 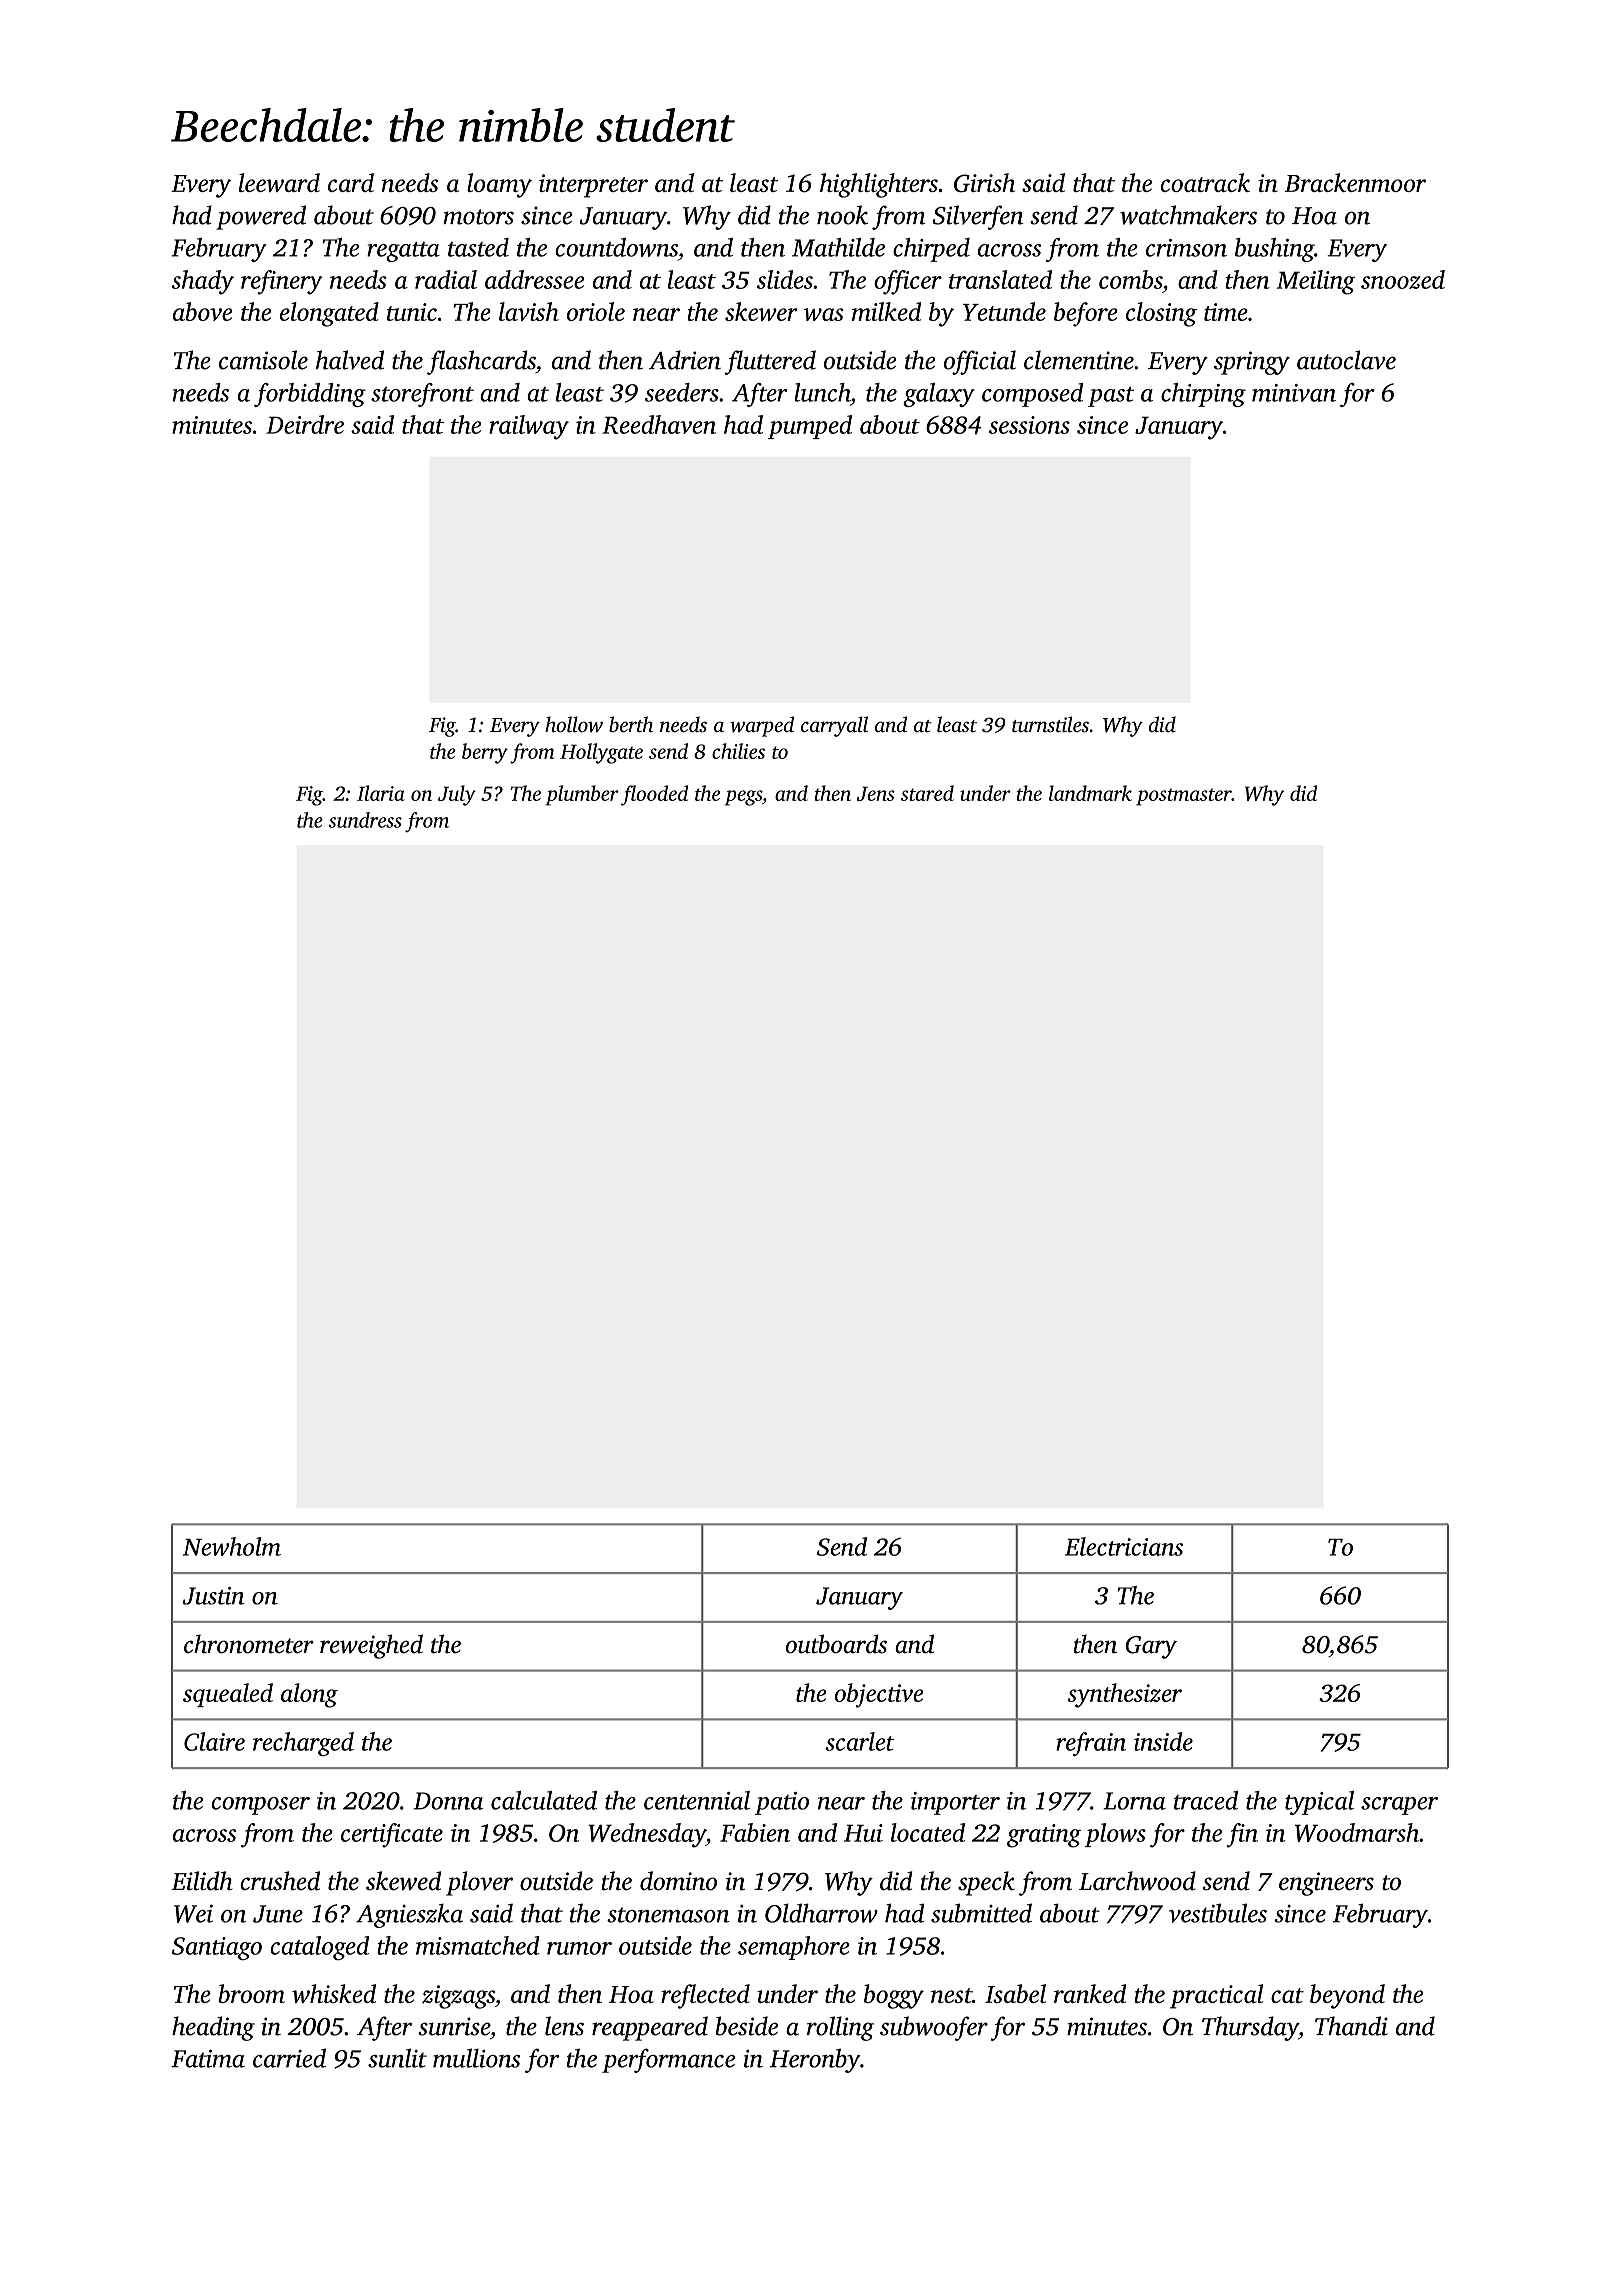 I want to click on highlighters, so click(x=879, y=185).
